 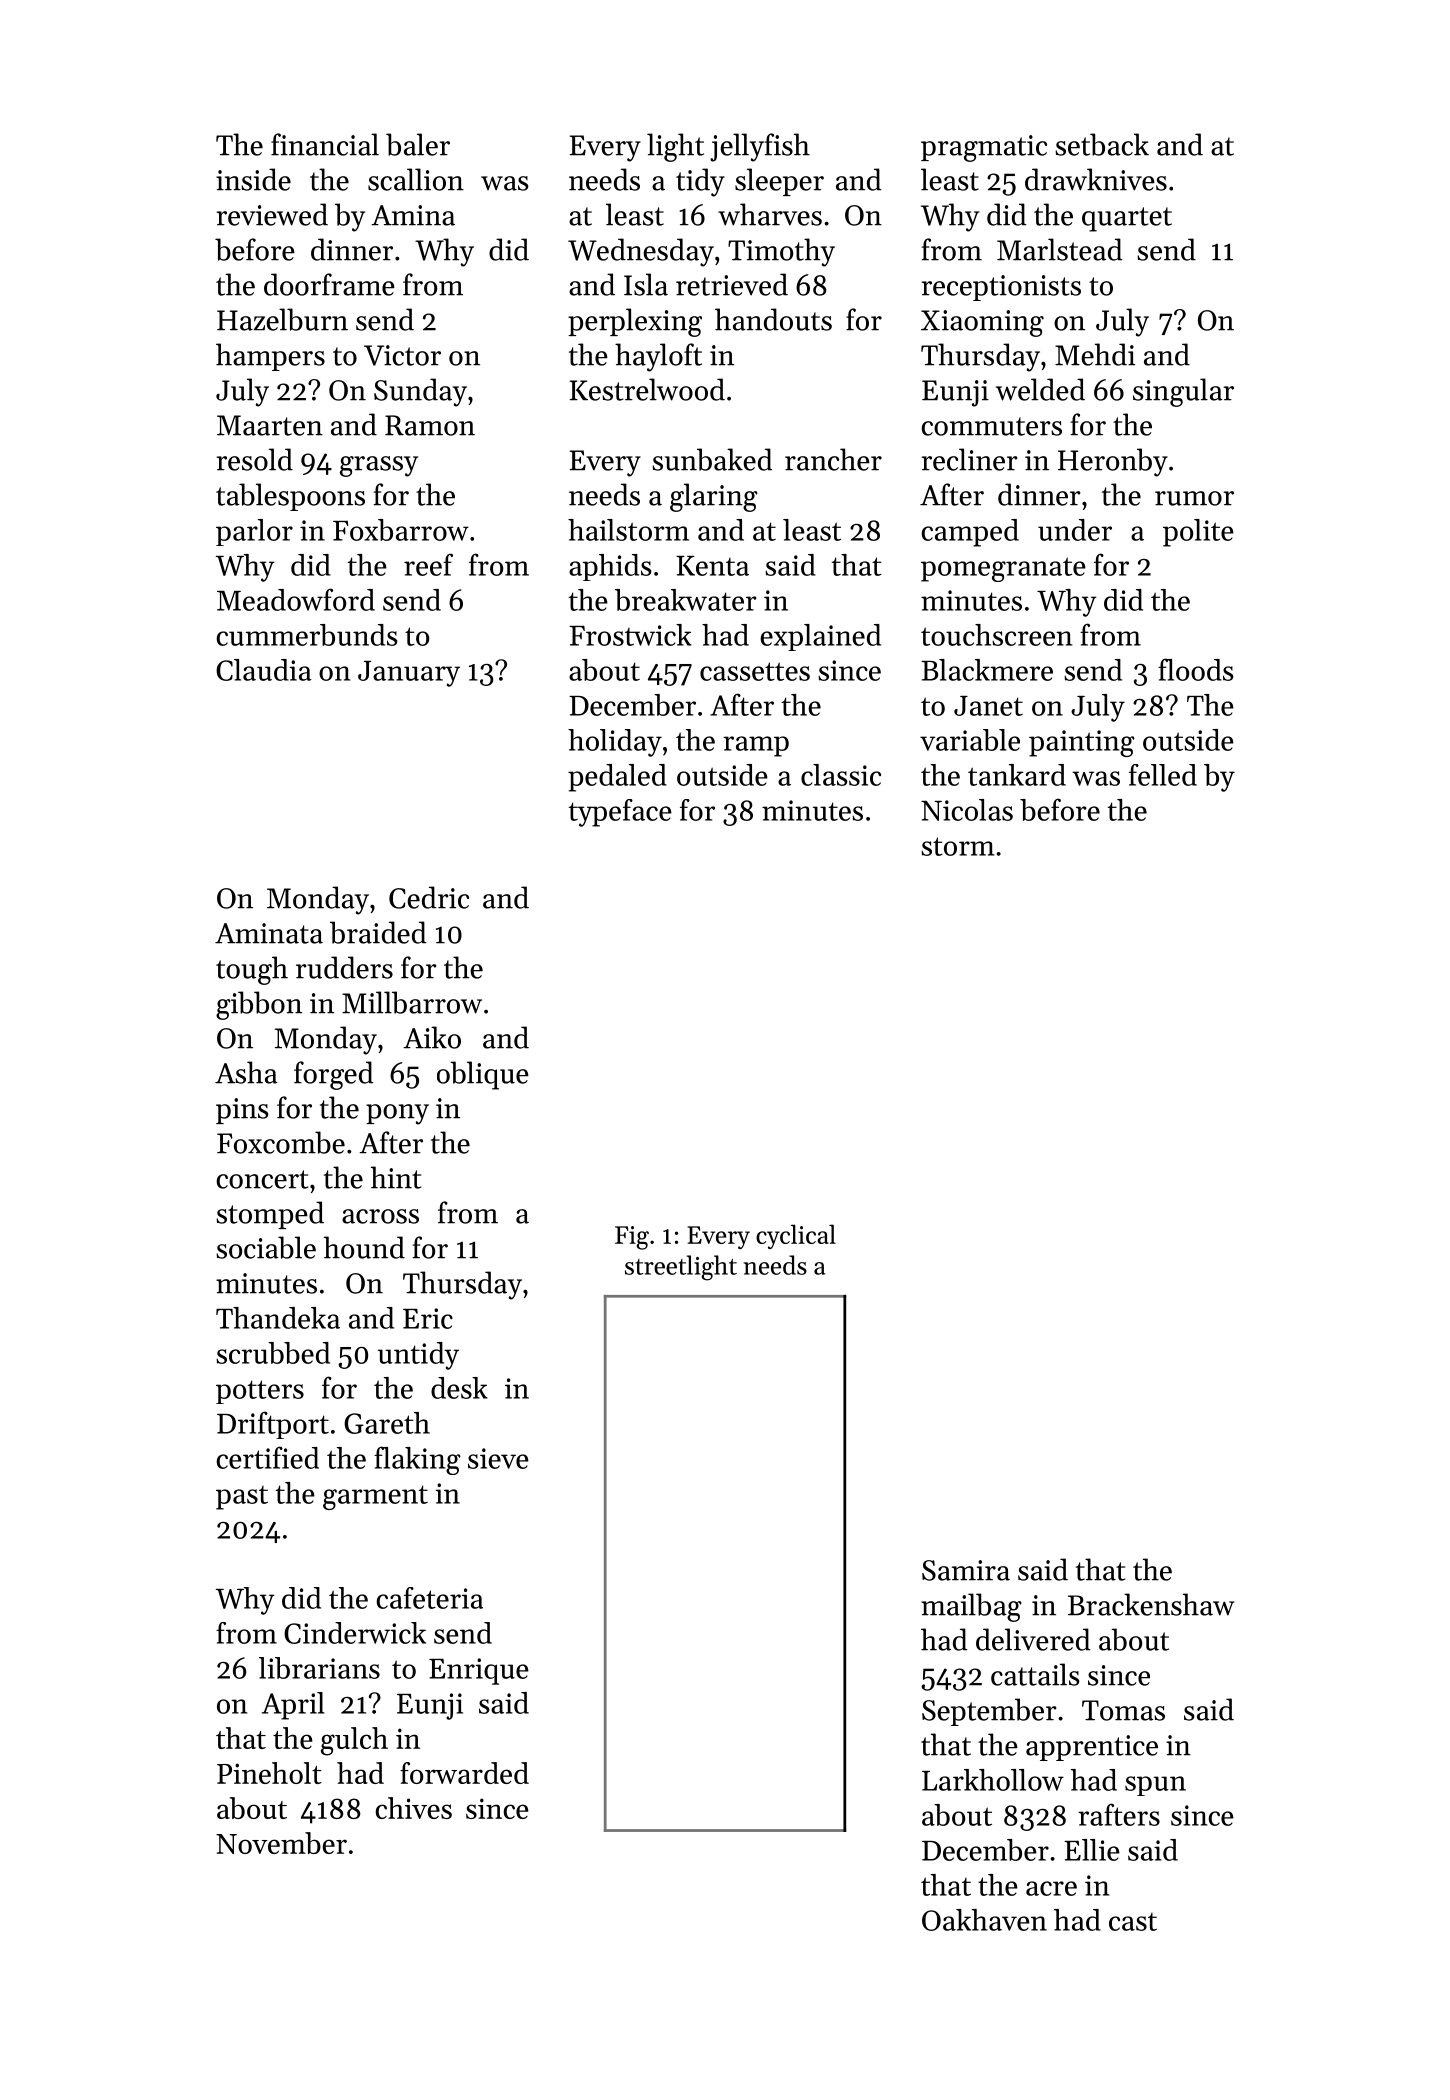 What do you see at coordinates (464, 1773) in the screenshot?
I see `forwarded` at bounding box center [464, 1773].
